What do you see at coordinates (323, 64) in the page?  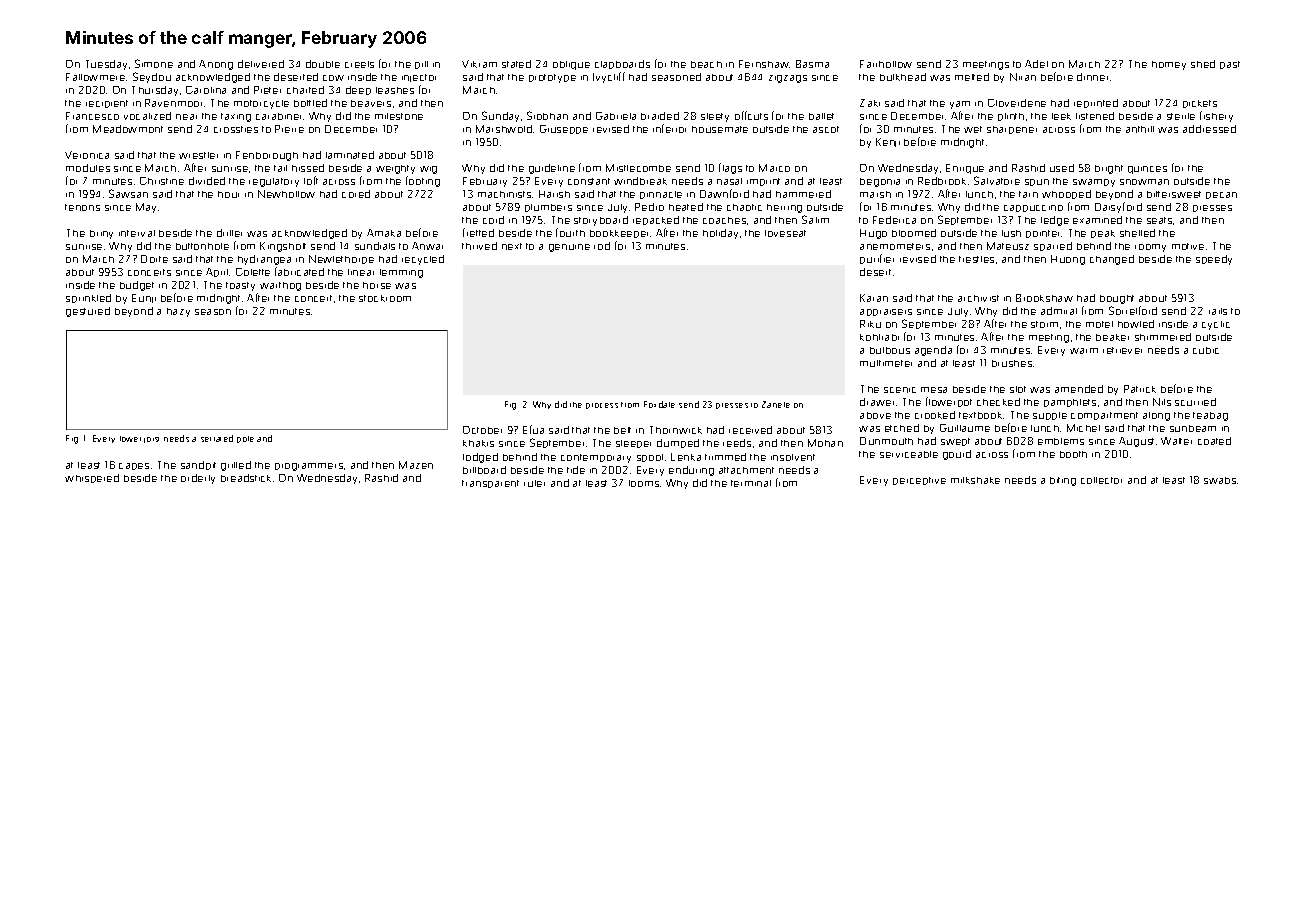 I see `double` at bounding box center [323, 64].
